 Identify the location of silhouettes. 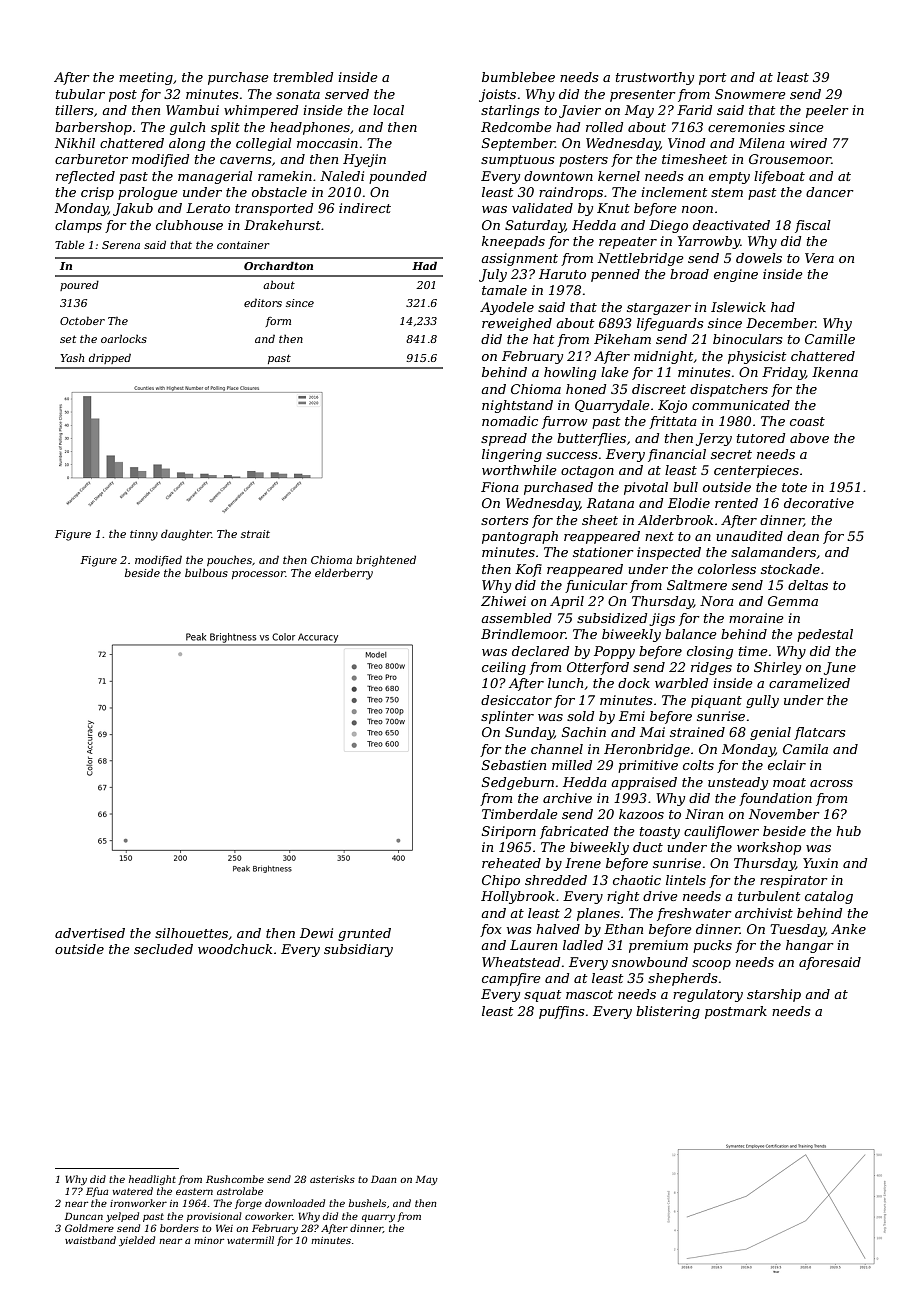
(191, 933).
